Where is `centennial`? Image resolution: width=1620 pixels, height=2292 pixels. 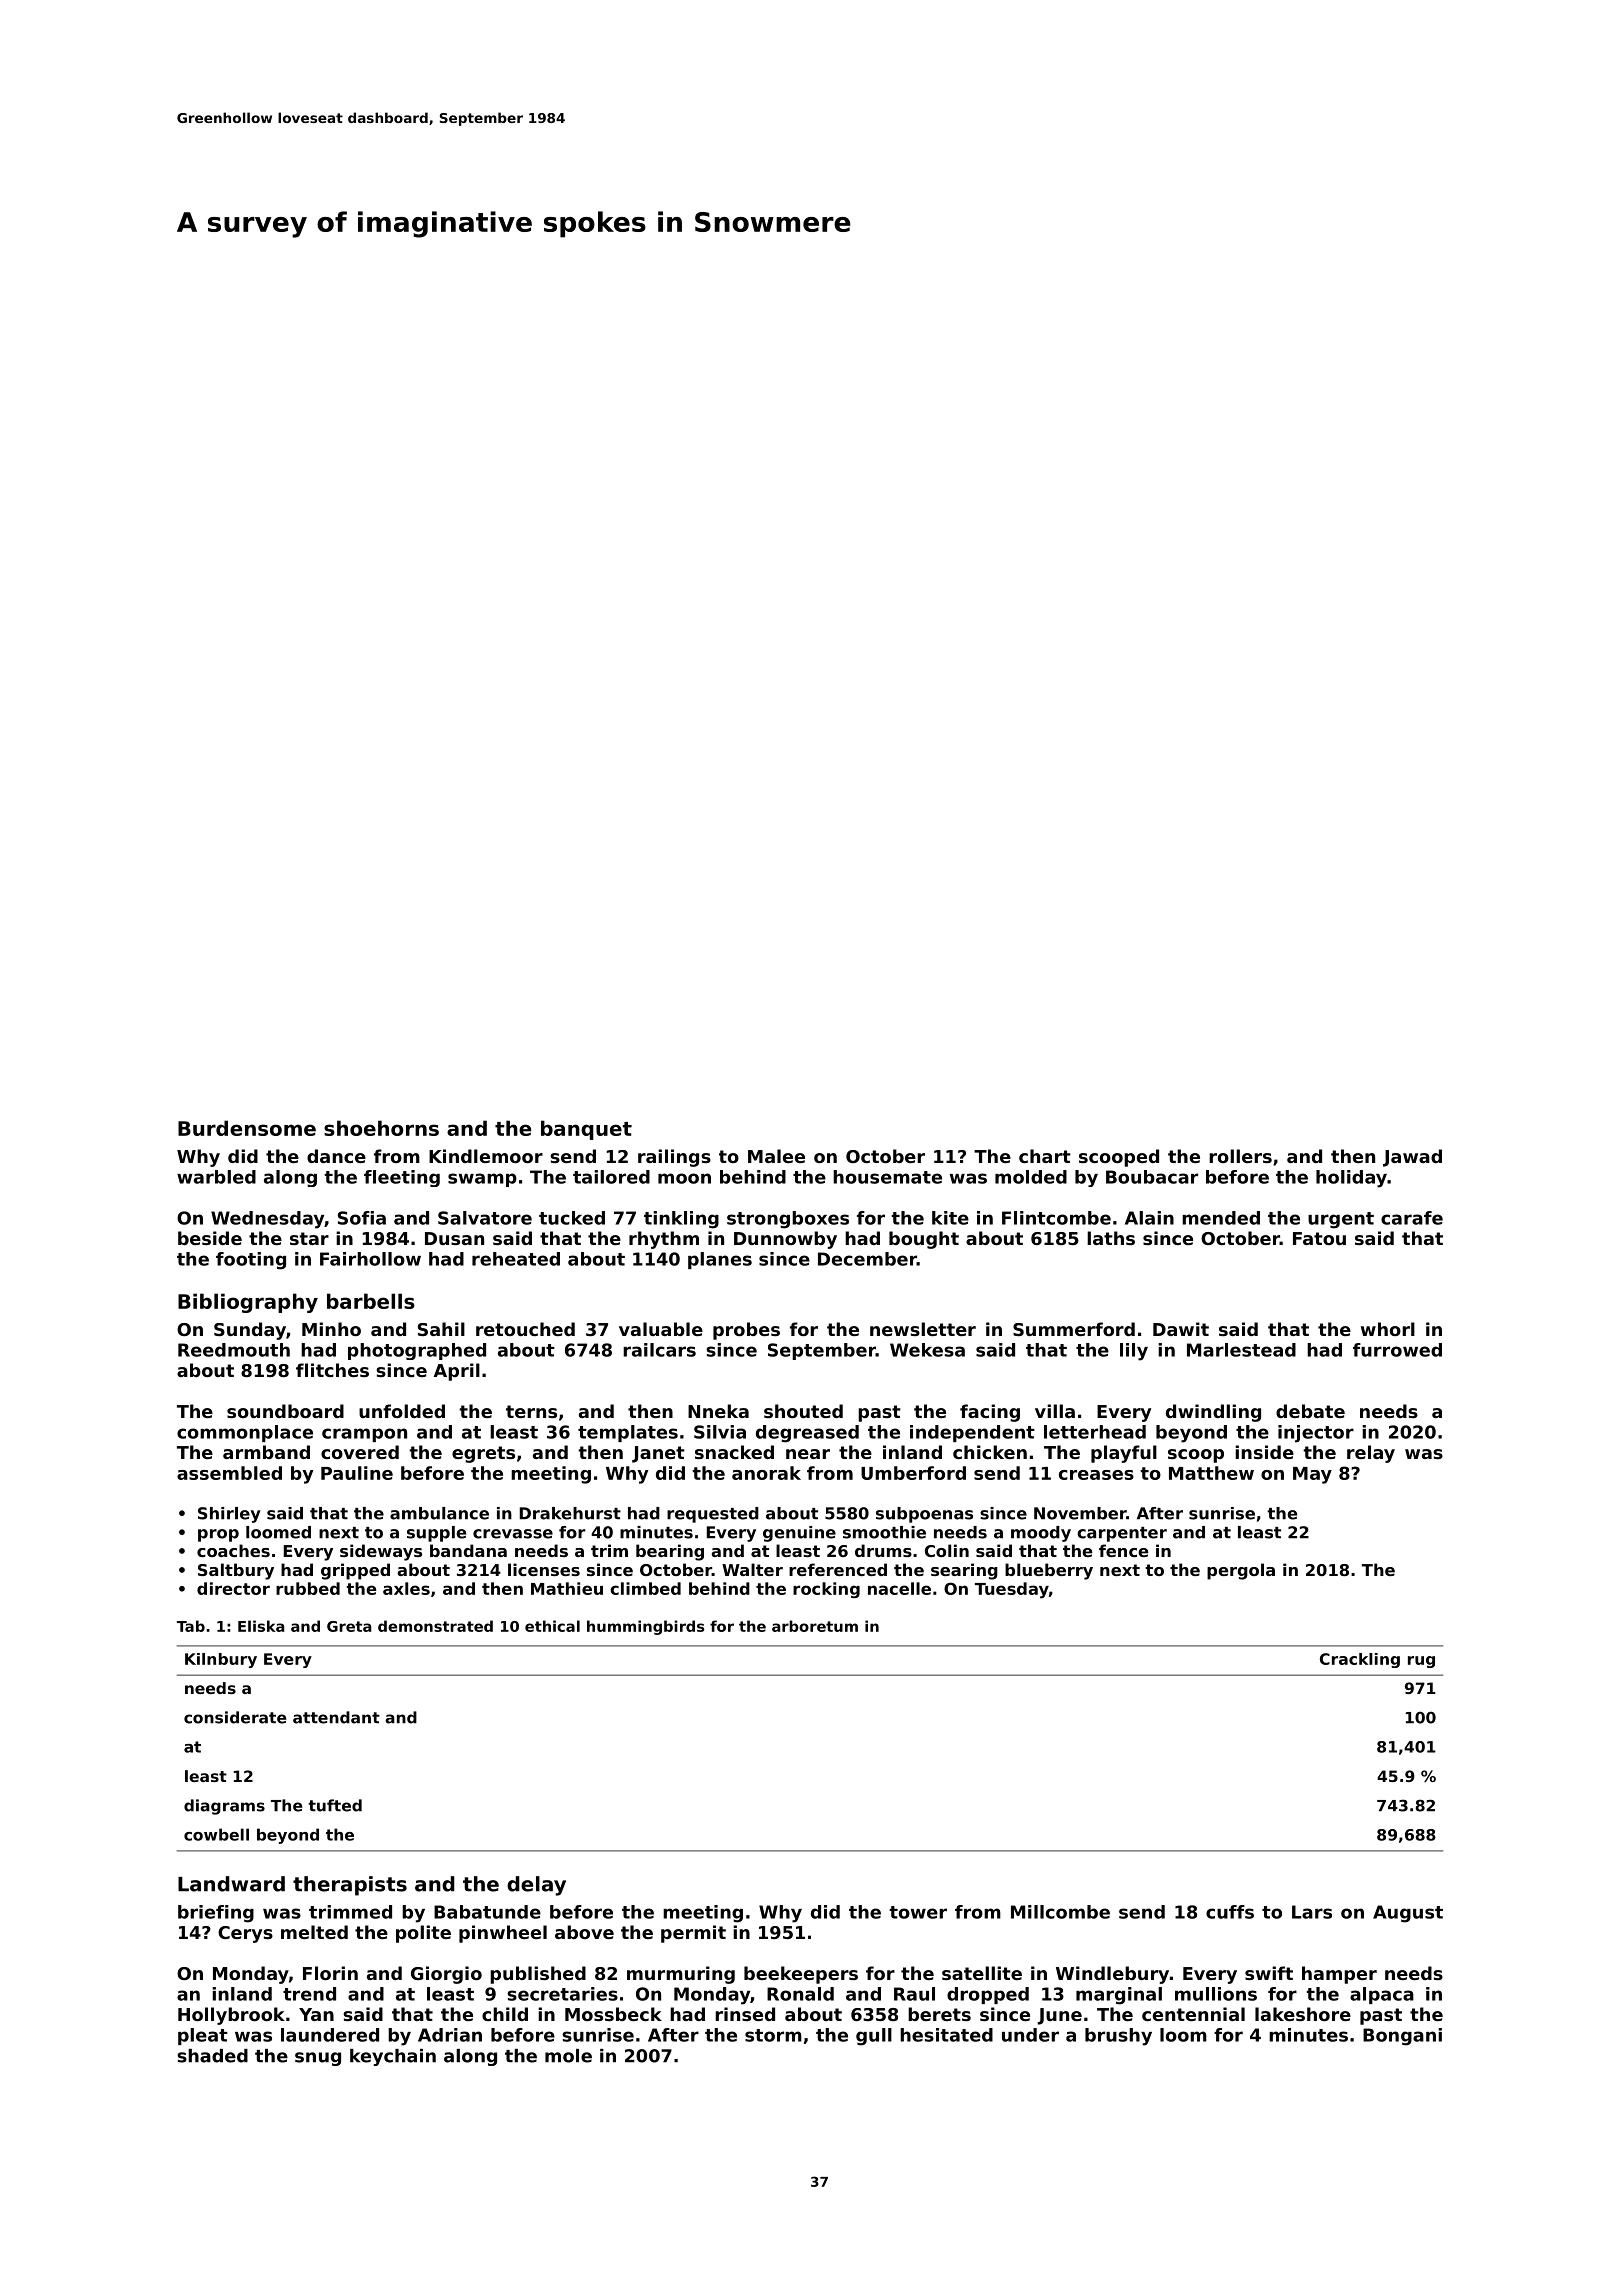
centennial is located at coordinates (1193, 2014).
